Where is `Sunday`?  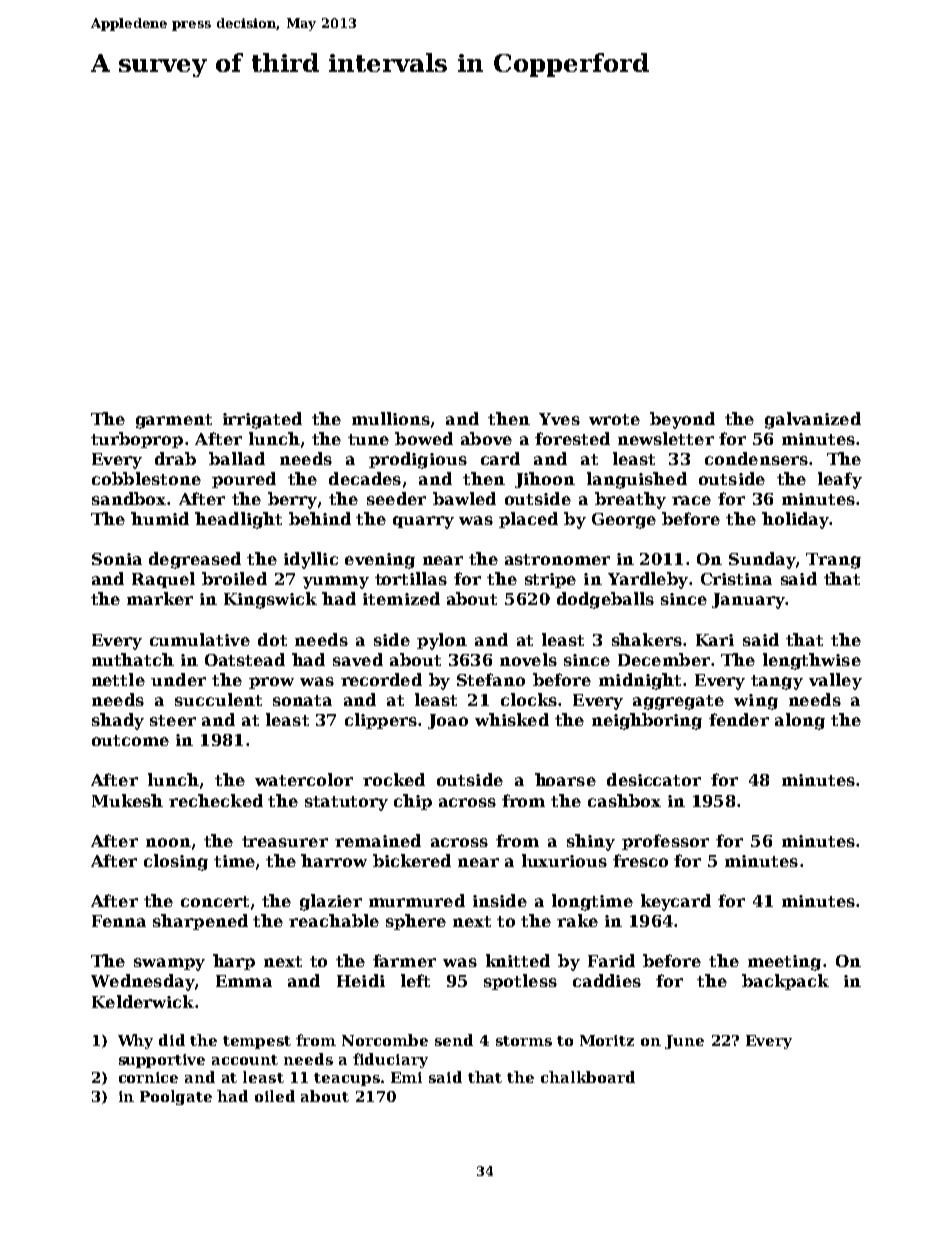 Sunday is located at coordinates (762, 560).
